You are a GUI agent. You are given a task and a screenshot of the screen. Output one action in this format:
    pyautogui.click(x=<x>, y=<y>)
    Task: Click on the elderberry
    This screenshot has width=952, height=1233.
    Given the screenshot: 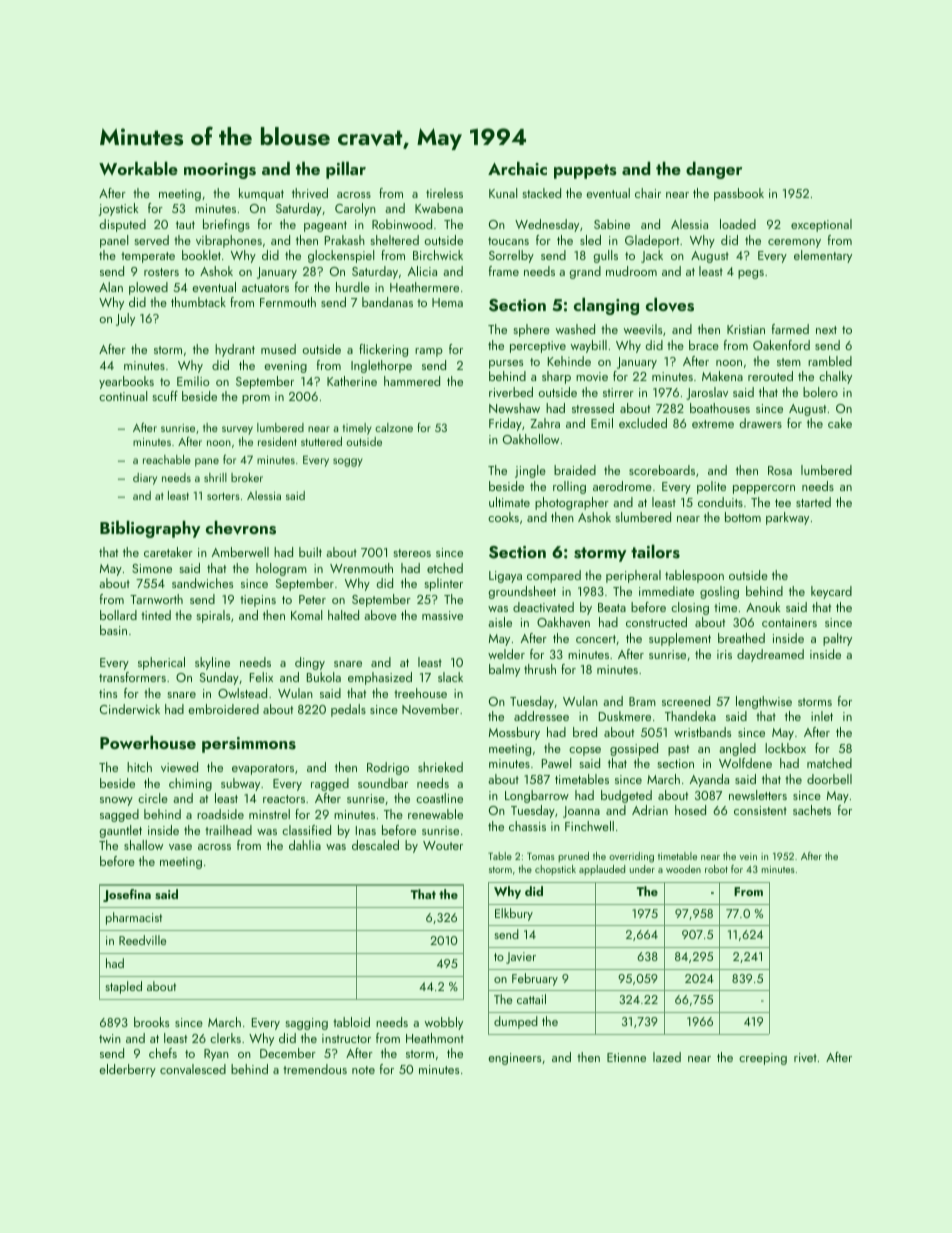 What is the action you would take?
    pyautogui.click(x=127, y=1070)
